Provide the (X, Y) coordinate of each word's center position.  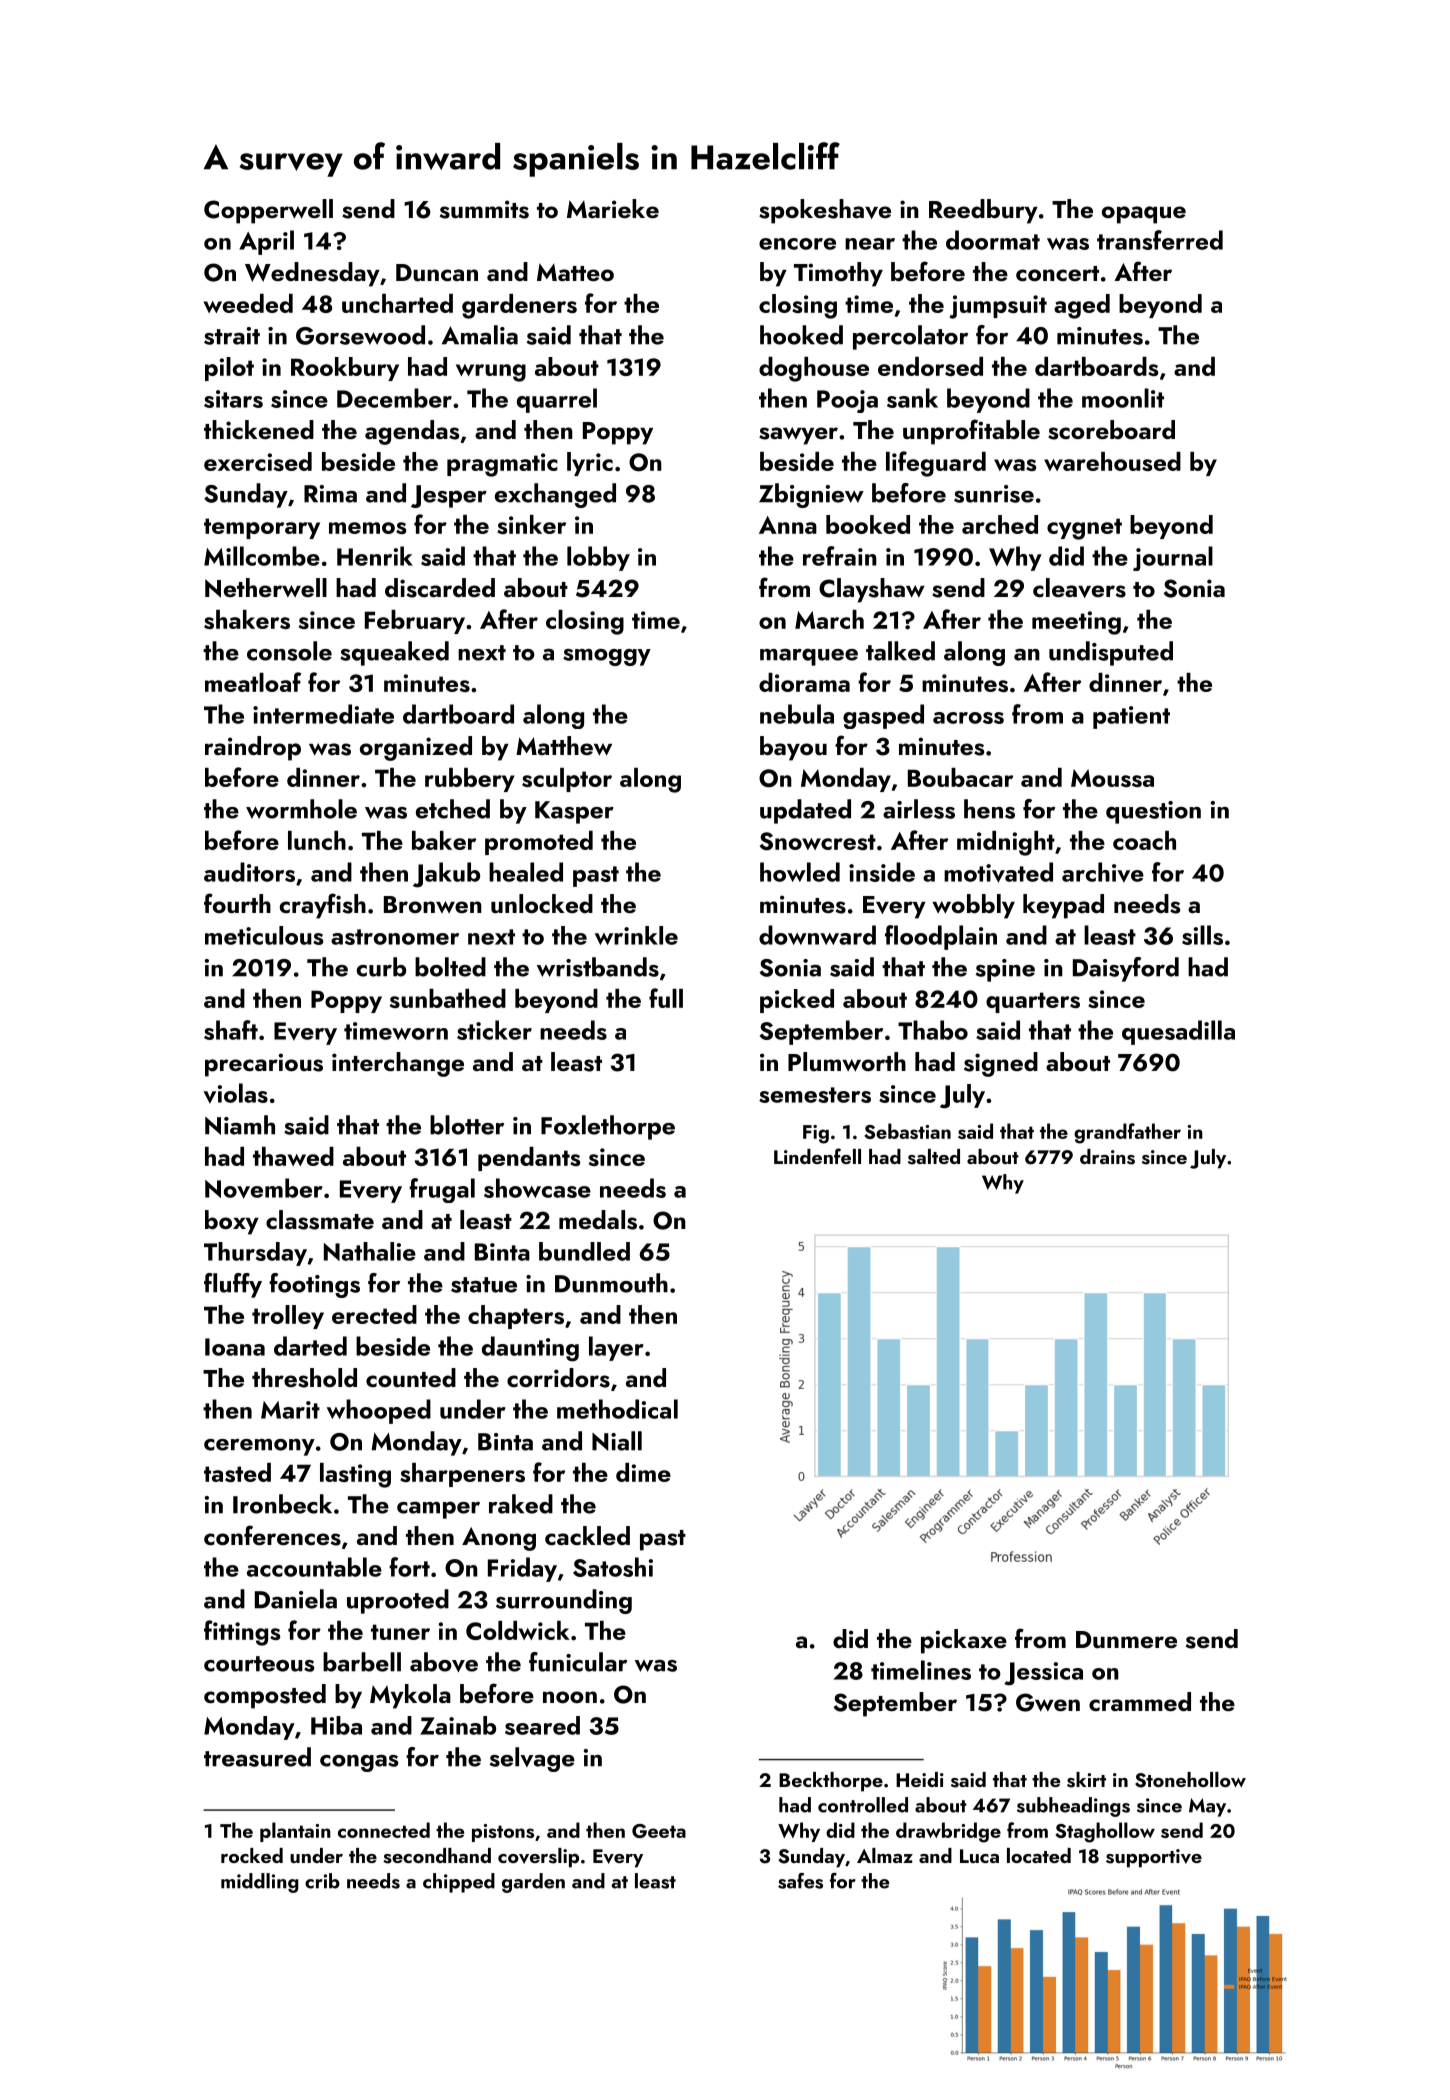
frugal (442, 1190)
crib (322, 1881)
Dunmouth (611, 1283)
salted (934, 1157)
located (1039, 1855)
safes (800, 1881)
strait (232, 336)
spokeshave (825, 211)
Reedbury (983, 211)
